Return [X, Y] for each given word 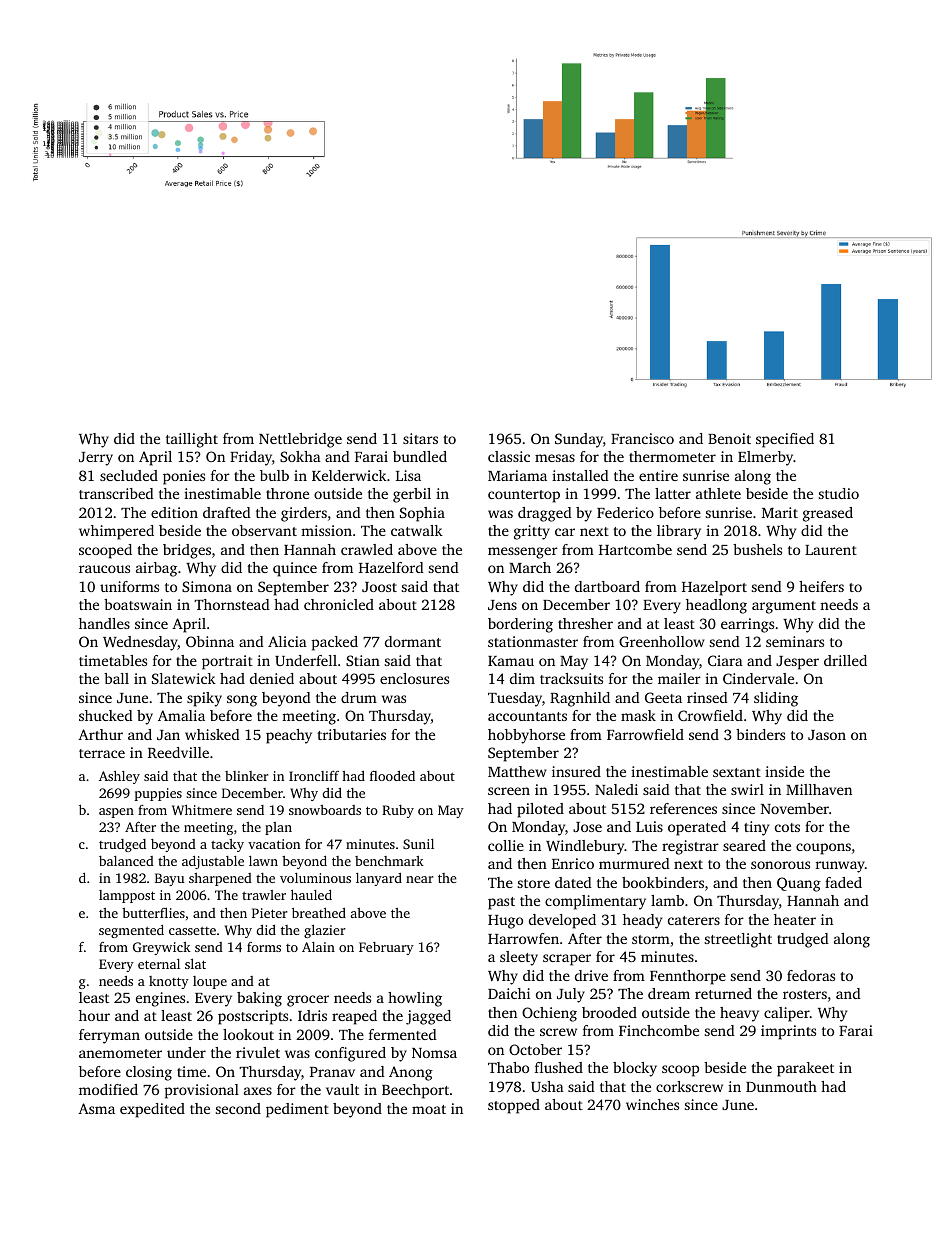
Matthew [517, 771]
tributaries [351, 734]
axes [258, 1091]
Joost [379, 587]
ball [116, 678]
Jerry [96, 459]
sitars [420, 438]
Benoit [729, 438]
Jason [827, 735]
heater [795, 919]
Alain [318, 947]
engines [160, 999]
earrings [747, 625]
